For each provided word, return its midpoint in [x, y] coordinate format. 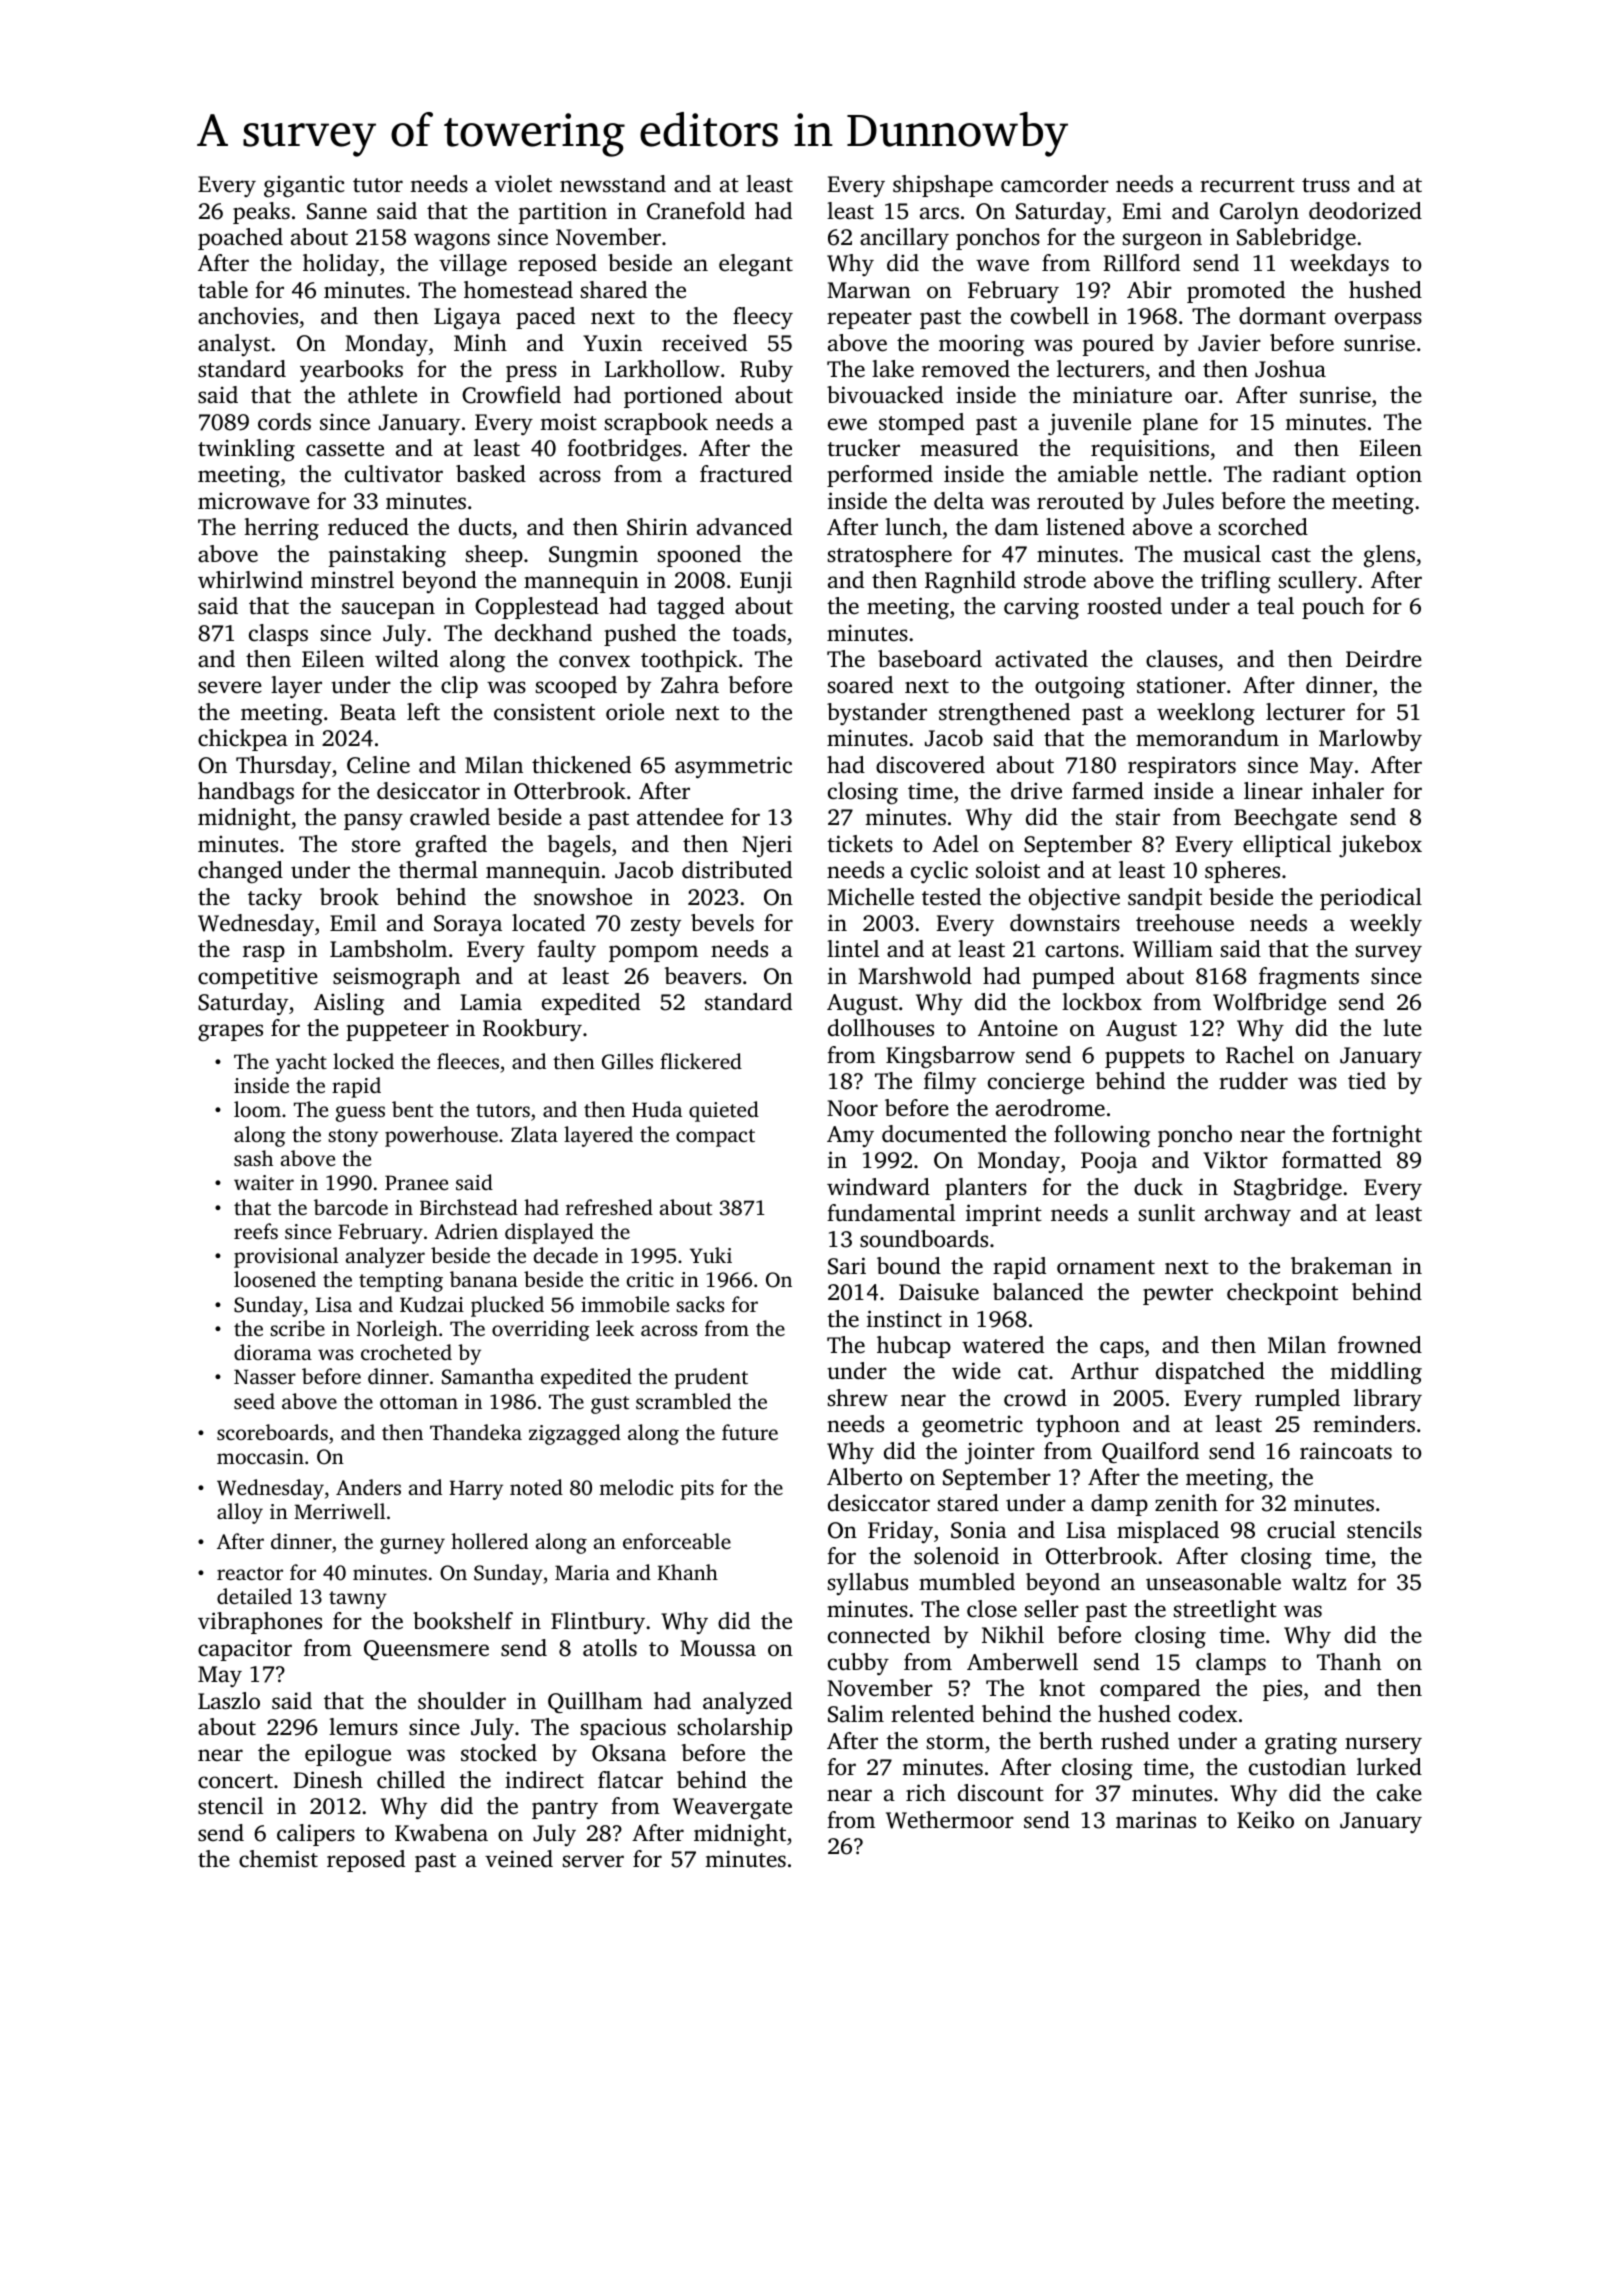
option [1389, 476]
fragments [1309, 978]
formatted [1332, 1159]
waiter [264, 1182]
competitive [258, 978]
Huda [657, 1109]
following [1102, 1136]
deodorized [1365, 211]
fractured [746, 474]
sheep [494, 556]
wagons [452, 242]
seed [254, 1401]
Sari [847, 1266]
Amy [850, 1136]
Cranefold [696, 211]
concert [235, 1781]
